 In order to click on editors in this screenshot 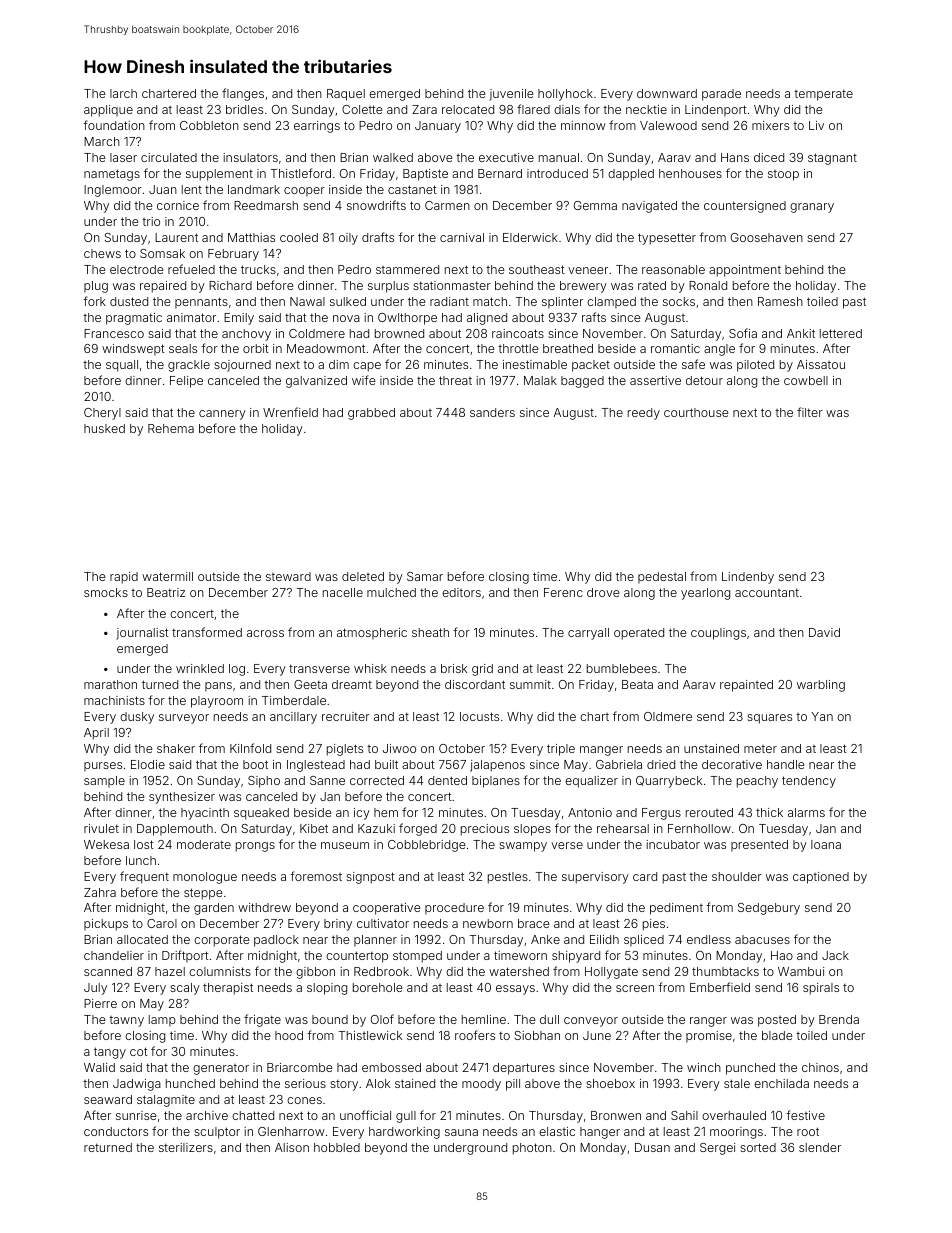, I will do `click(461, 592)`.
